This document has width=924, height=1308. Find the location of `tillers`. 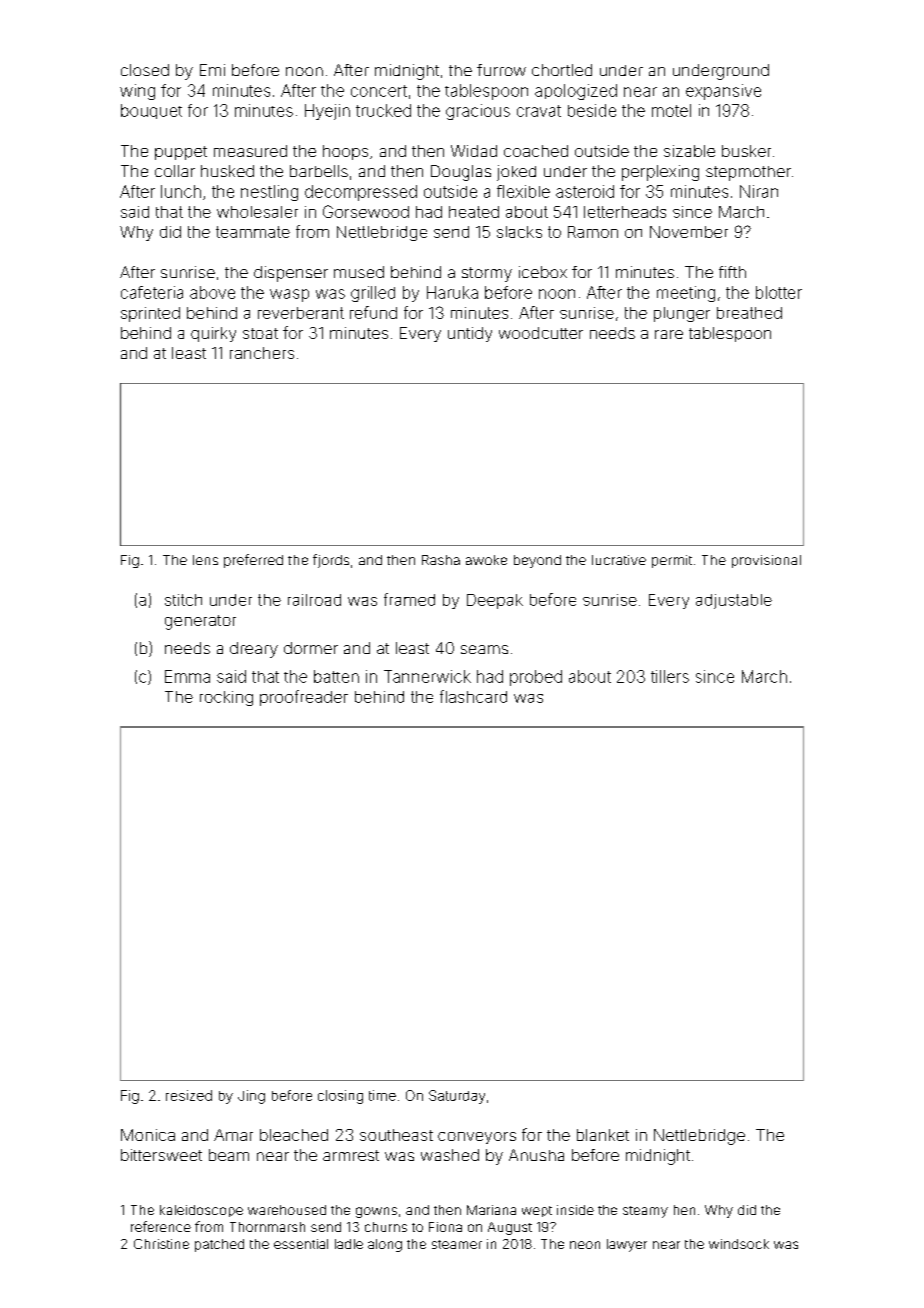

tillers is located at coordinates (670, 676).
